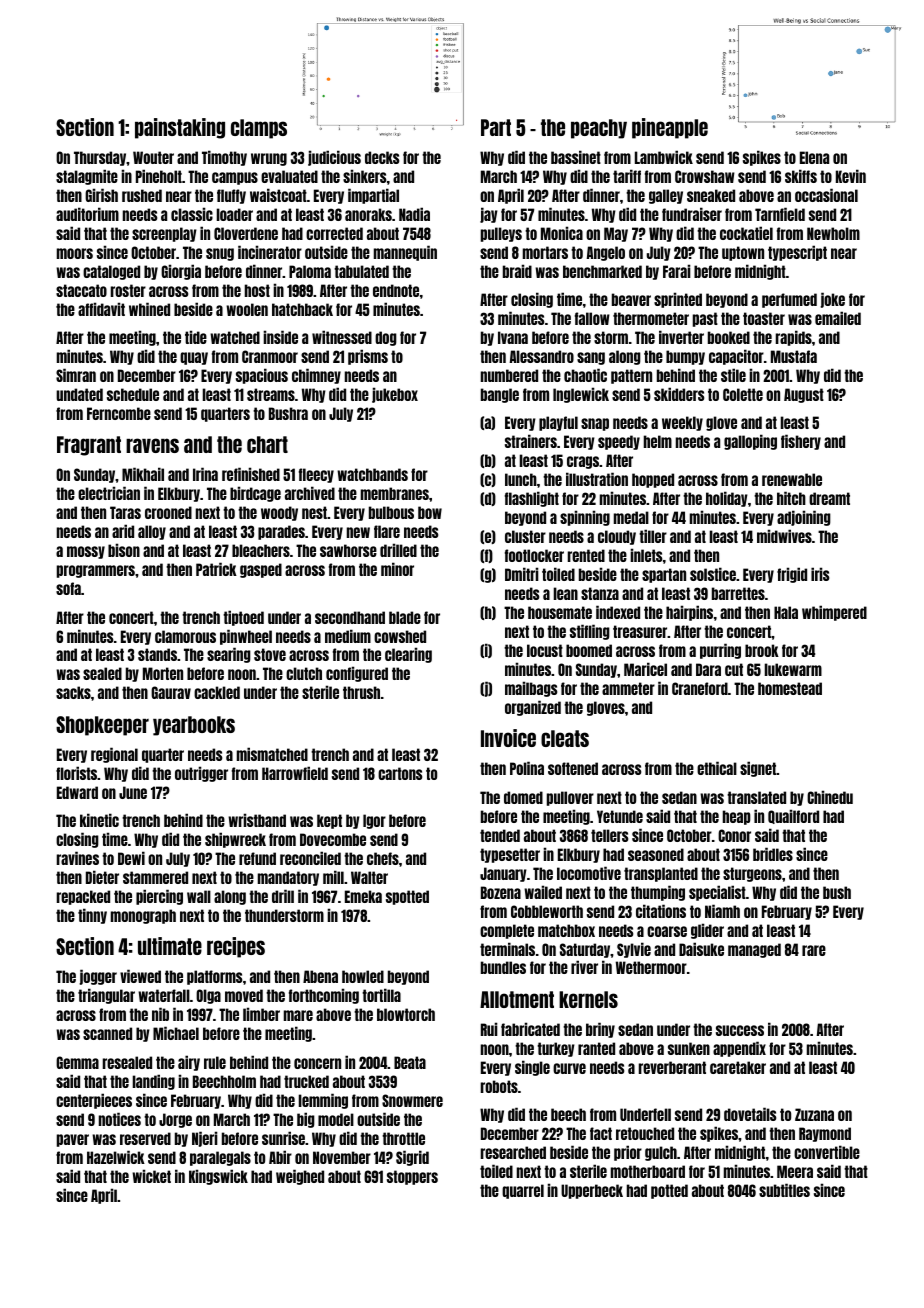 The height and width of the document is (1308, 924). What do you see at coordinates (382, 157) in the document?
I see `decks` at bounding box center [382, 157].
